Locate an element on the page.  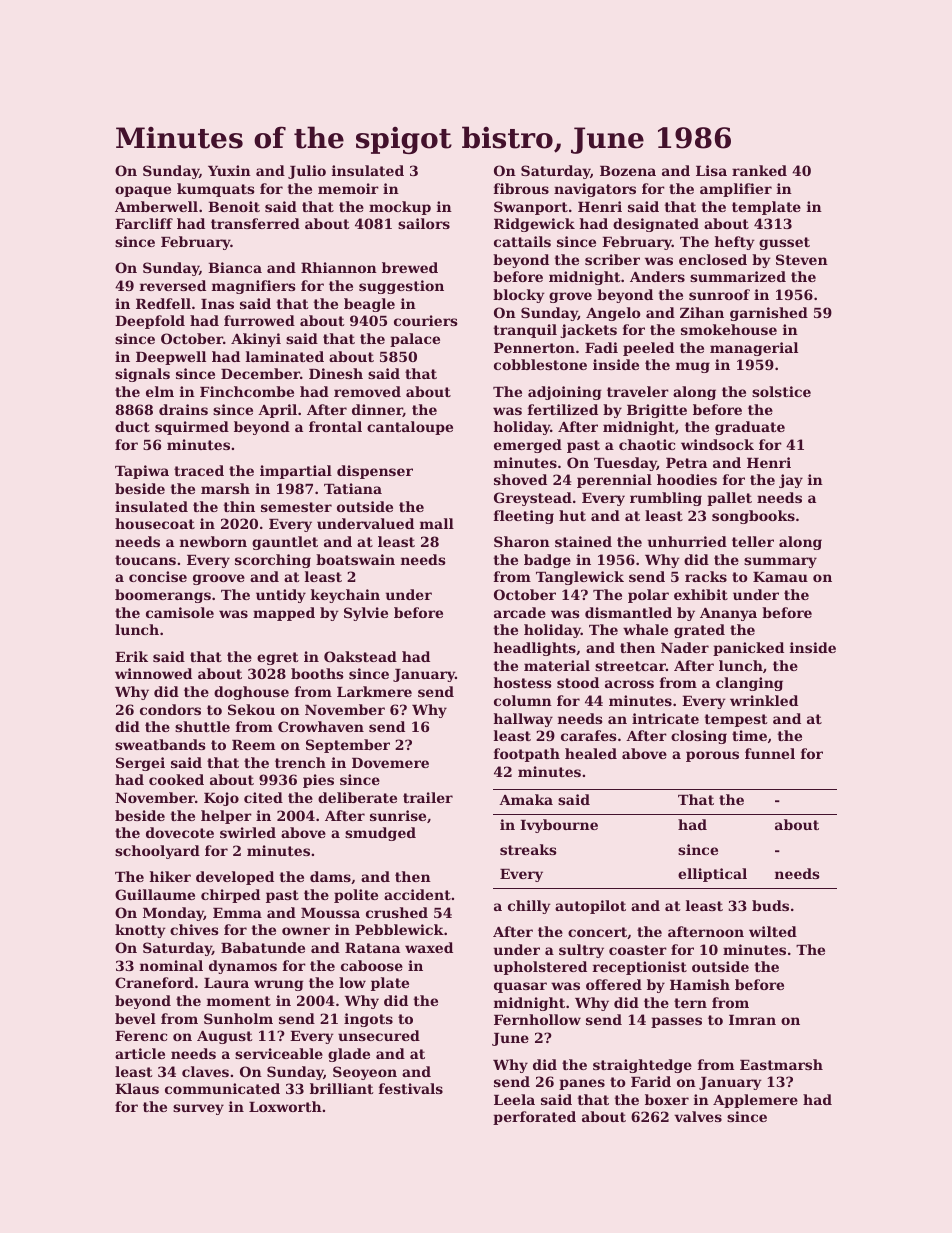
mapped is located at coordinates (284, 614).
